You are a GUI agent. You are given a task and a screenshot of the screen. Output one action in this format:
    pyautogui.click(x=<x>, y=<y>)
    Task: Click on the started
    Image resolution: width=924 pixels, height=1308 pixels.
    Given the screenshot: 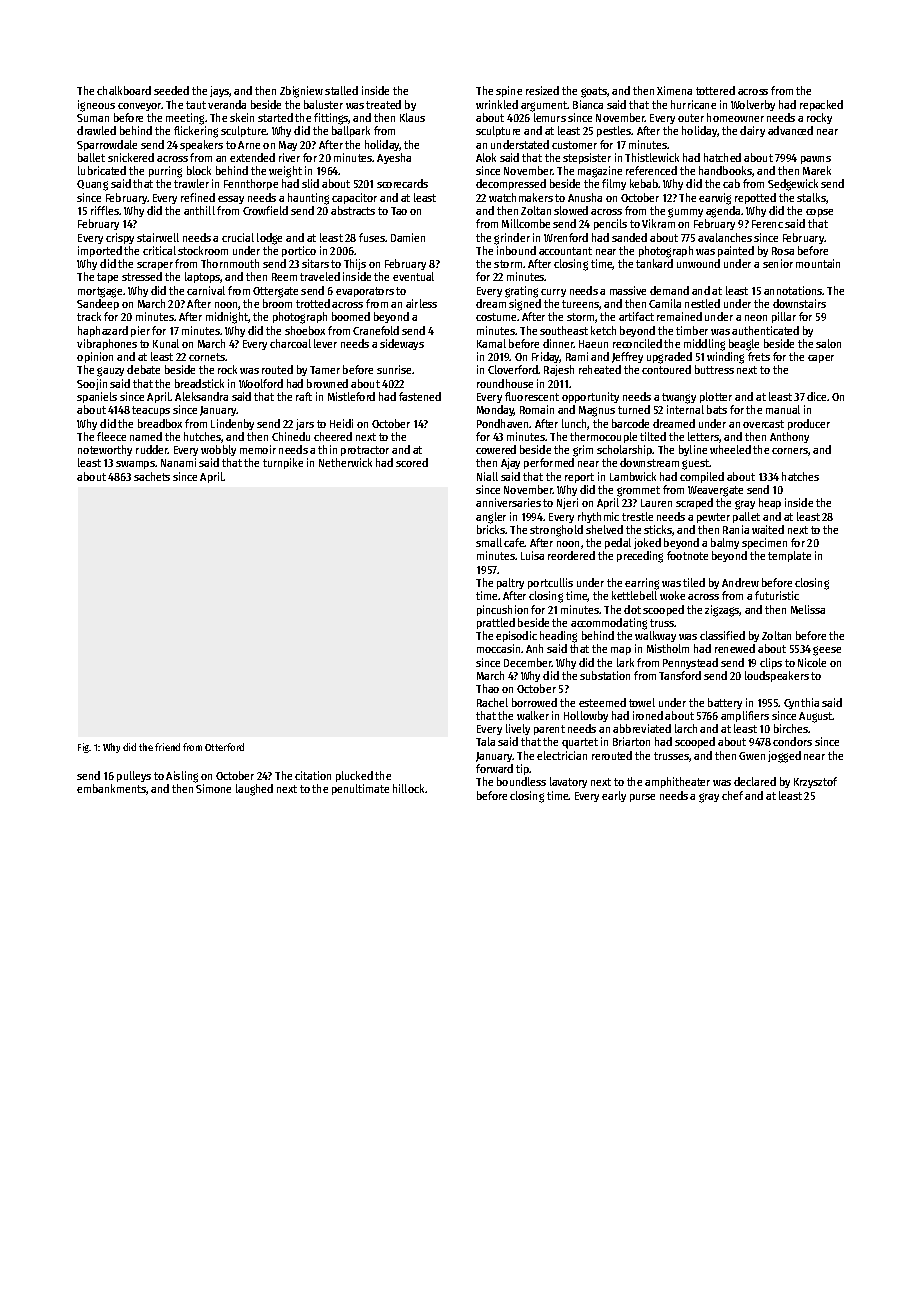 What is the action you would take?
    pyautogui.click(x=275, y=117)
